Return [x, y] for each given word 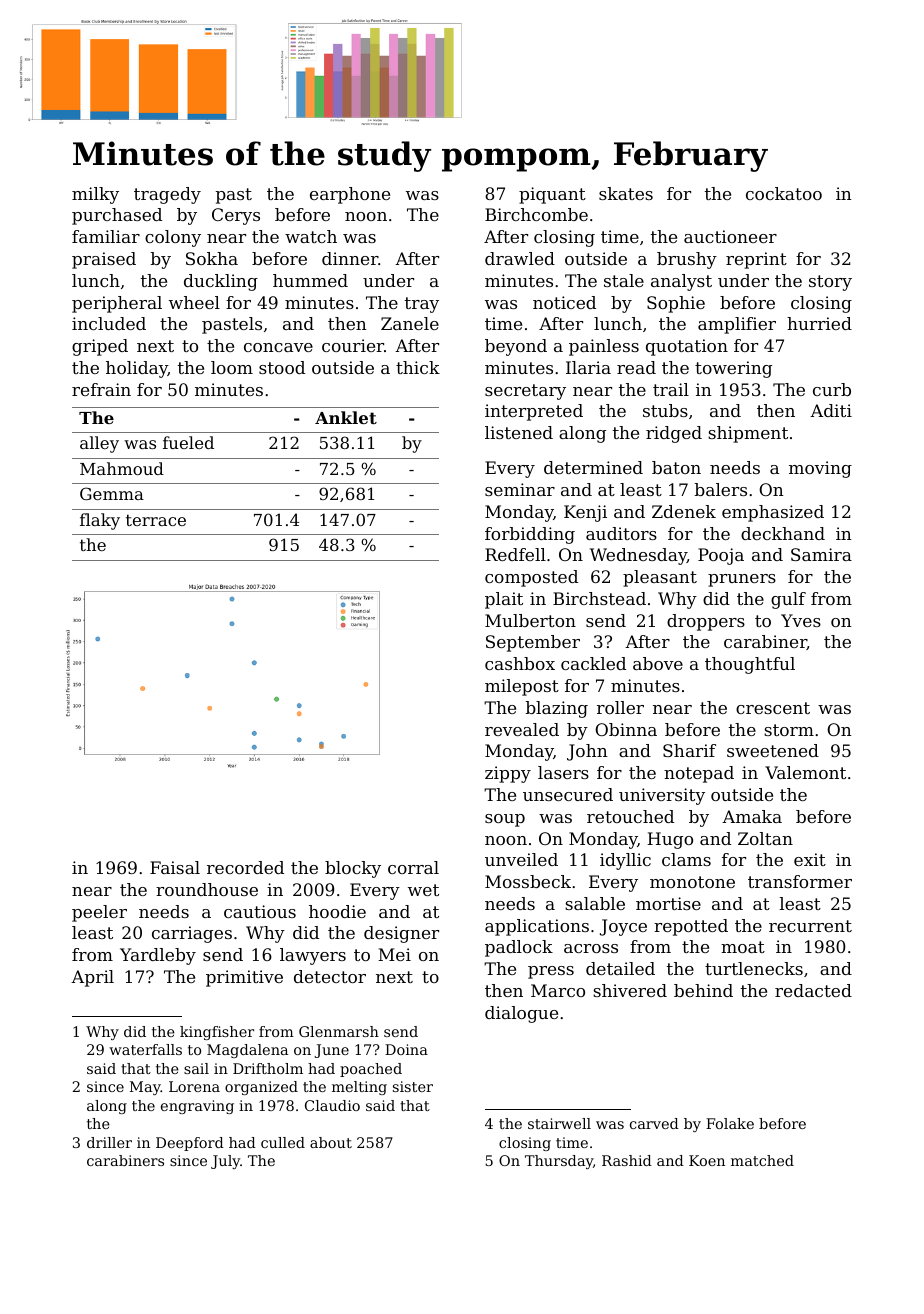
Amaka [752, 816]
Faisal [175, 867]
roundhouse [207, 889]
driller [109, 1142]
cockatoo [784, 193]
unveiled [521, 859]
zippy [508, 774]
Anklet [346, 417]
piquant [552, 195]
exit [810, 859]
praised [104, 260]
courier [353, 345]
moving [820, 469]
